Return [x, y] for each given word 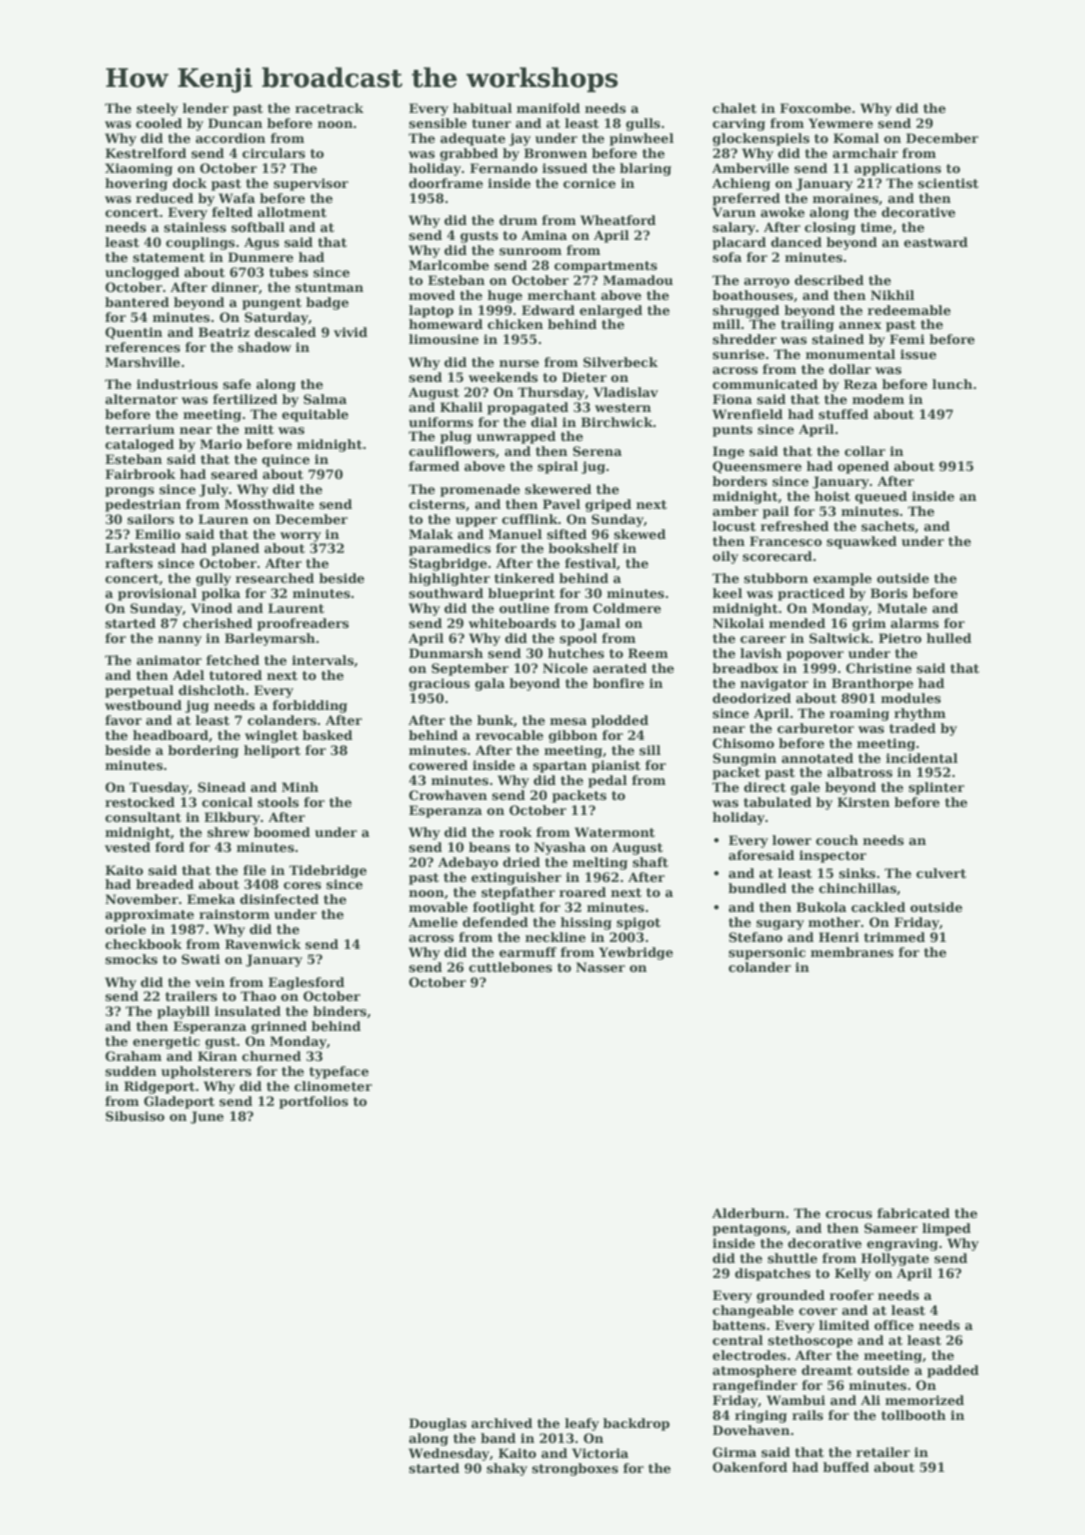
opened [863, 467]
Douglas [438, 1424]
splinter [937, 788]
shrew [228, 832]
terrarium [140, 429]
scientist [948, 183]
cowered [438, 765]
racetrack [329, 108]
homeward [446, 324]
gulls [643, 124]
